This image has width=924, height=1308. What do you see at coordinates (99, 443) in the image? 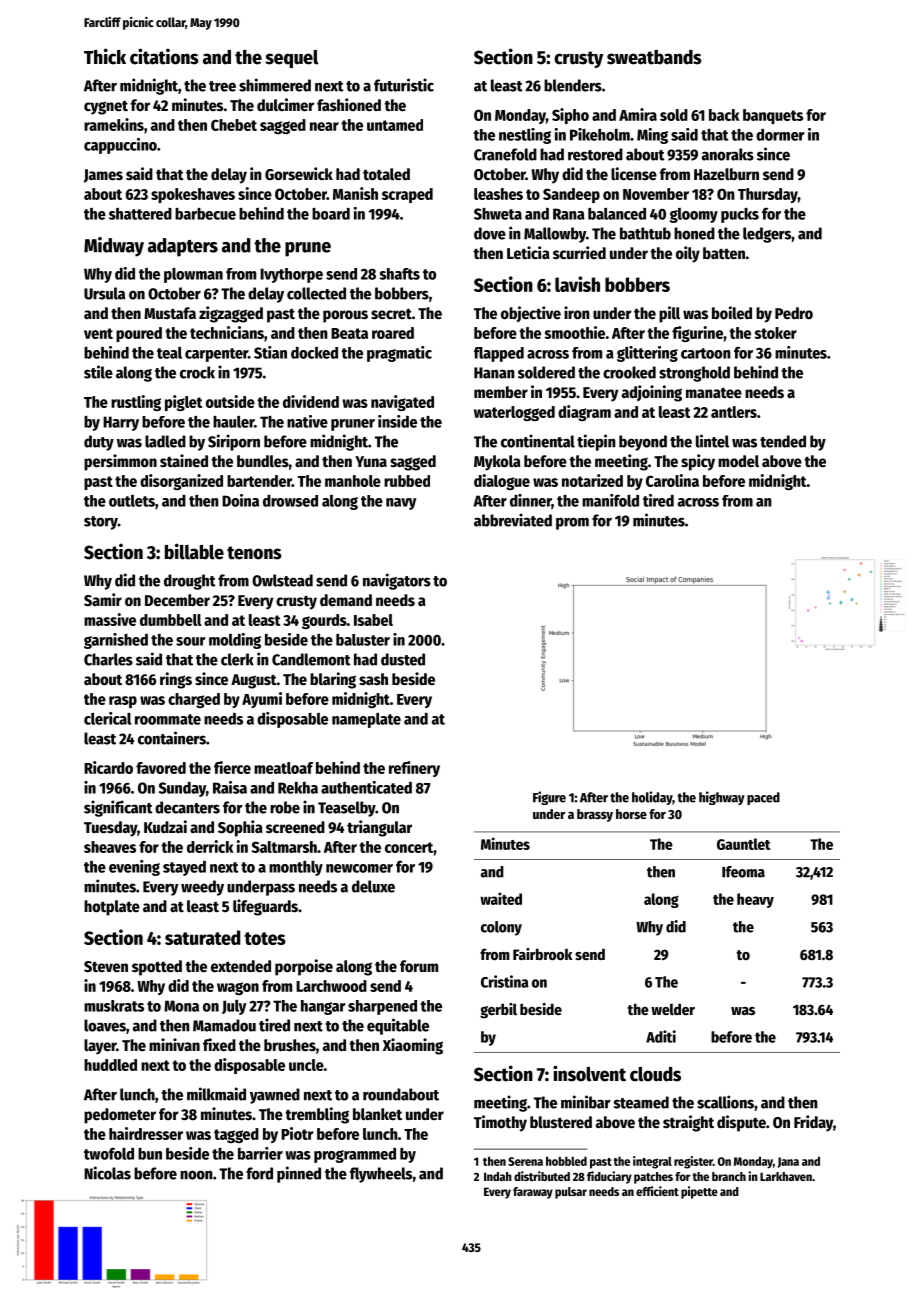
I see `duty` at bounding box center [99, 443].
